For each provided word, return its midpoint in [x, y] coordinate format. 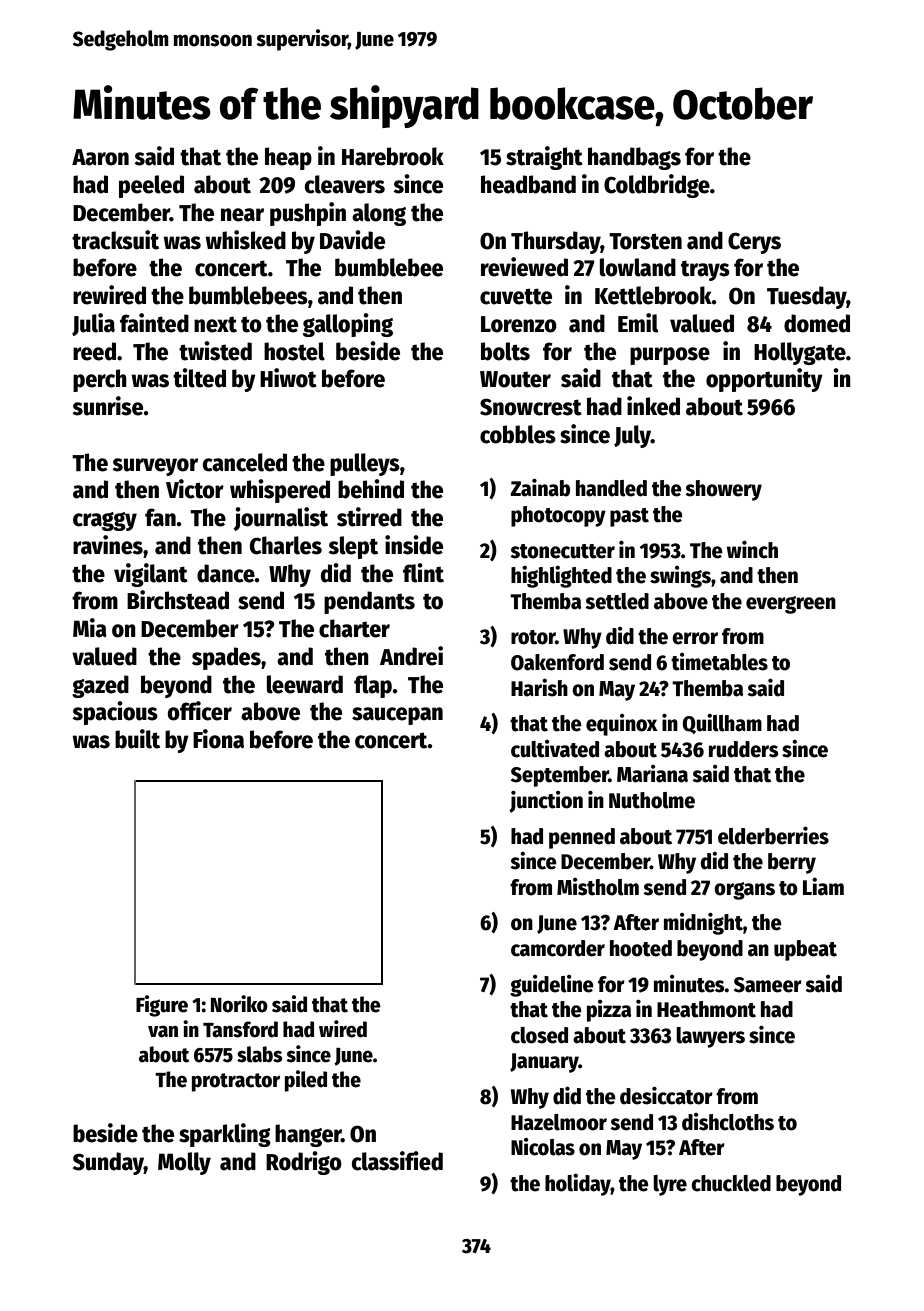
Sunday [108, 1163]
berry [792, 863]
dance [226, 573]
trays [705, 270]
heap [288, 158]
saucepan [397, 716]
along [379, 214]
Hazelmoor [559, 1122]
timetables [719, 662]
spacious [115, 713]
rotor [533, 637]
